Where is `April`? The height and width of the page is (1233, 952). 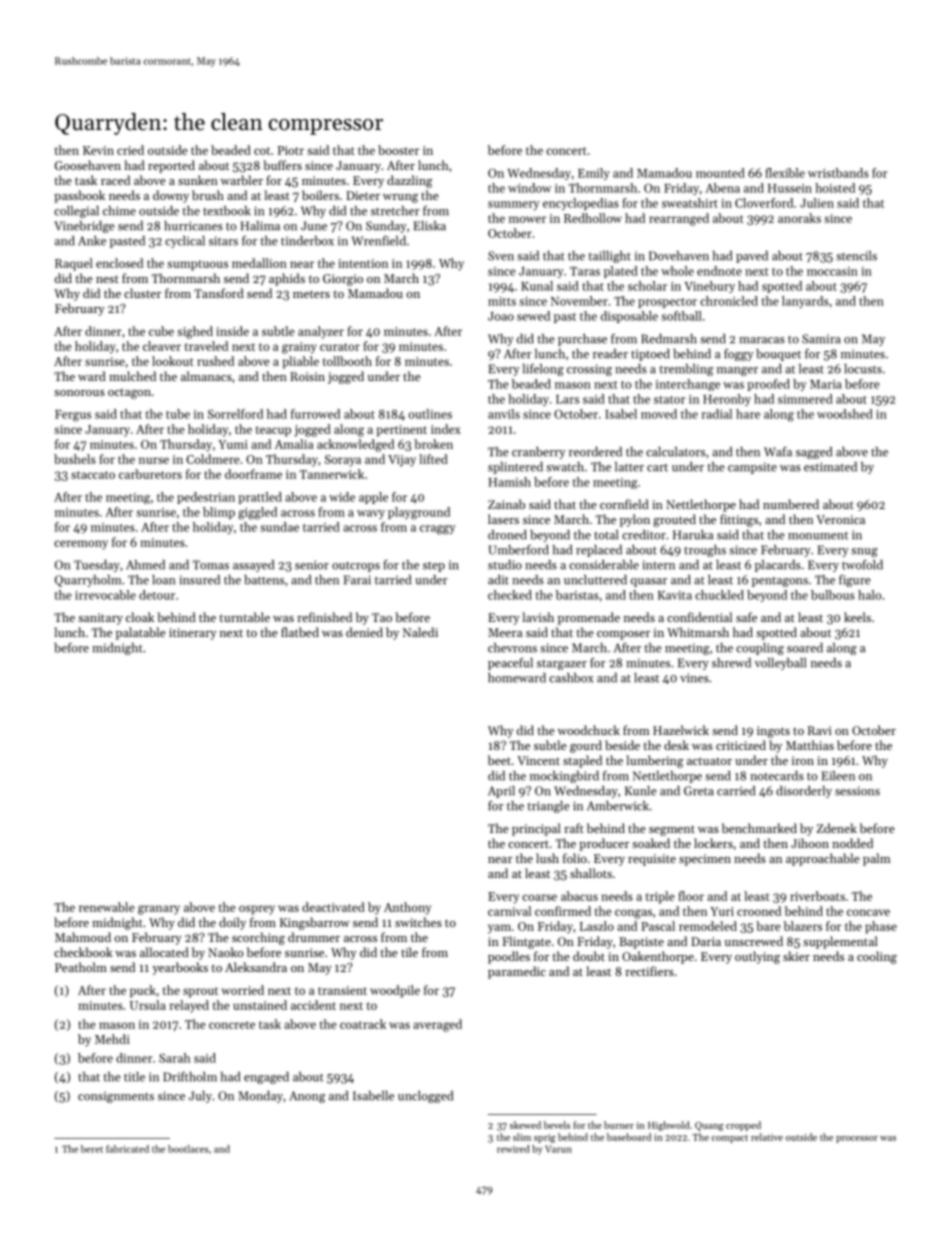
April is located at coordinates (501, 792).
